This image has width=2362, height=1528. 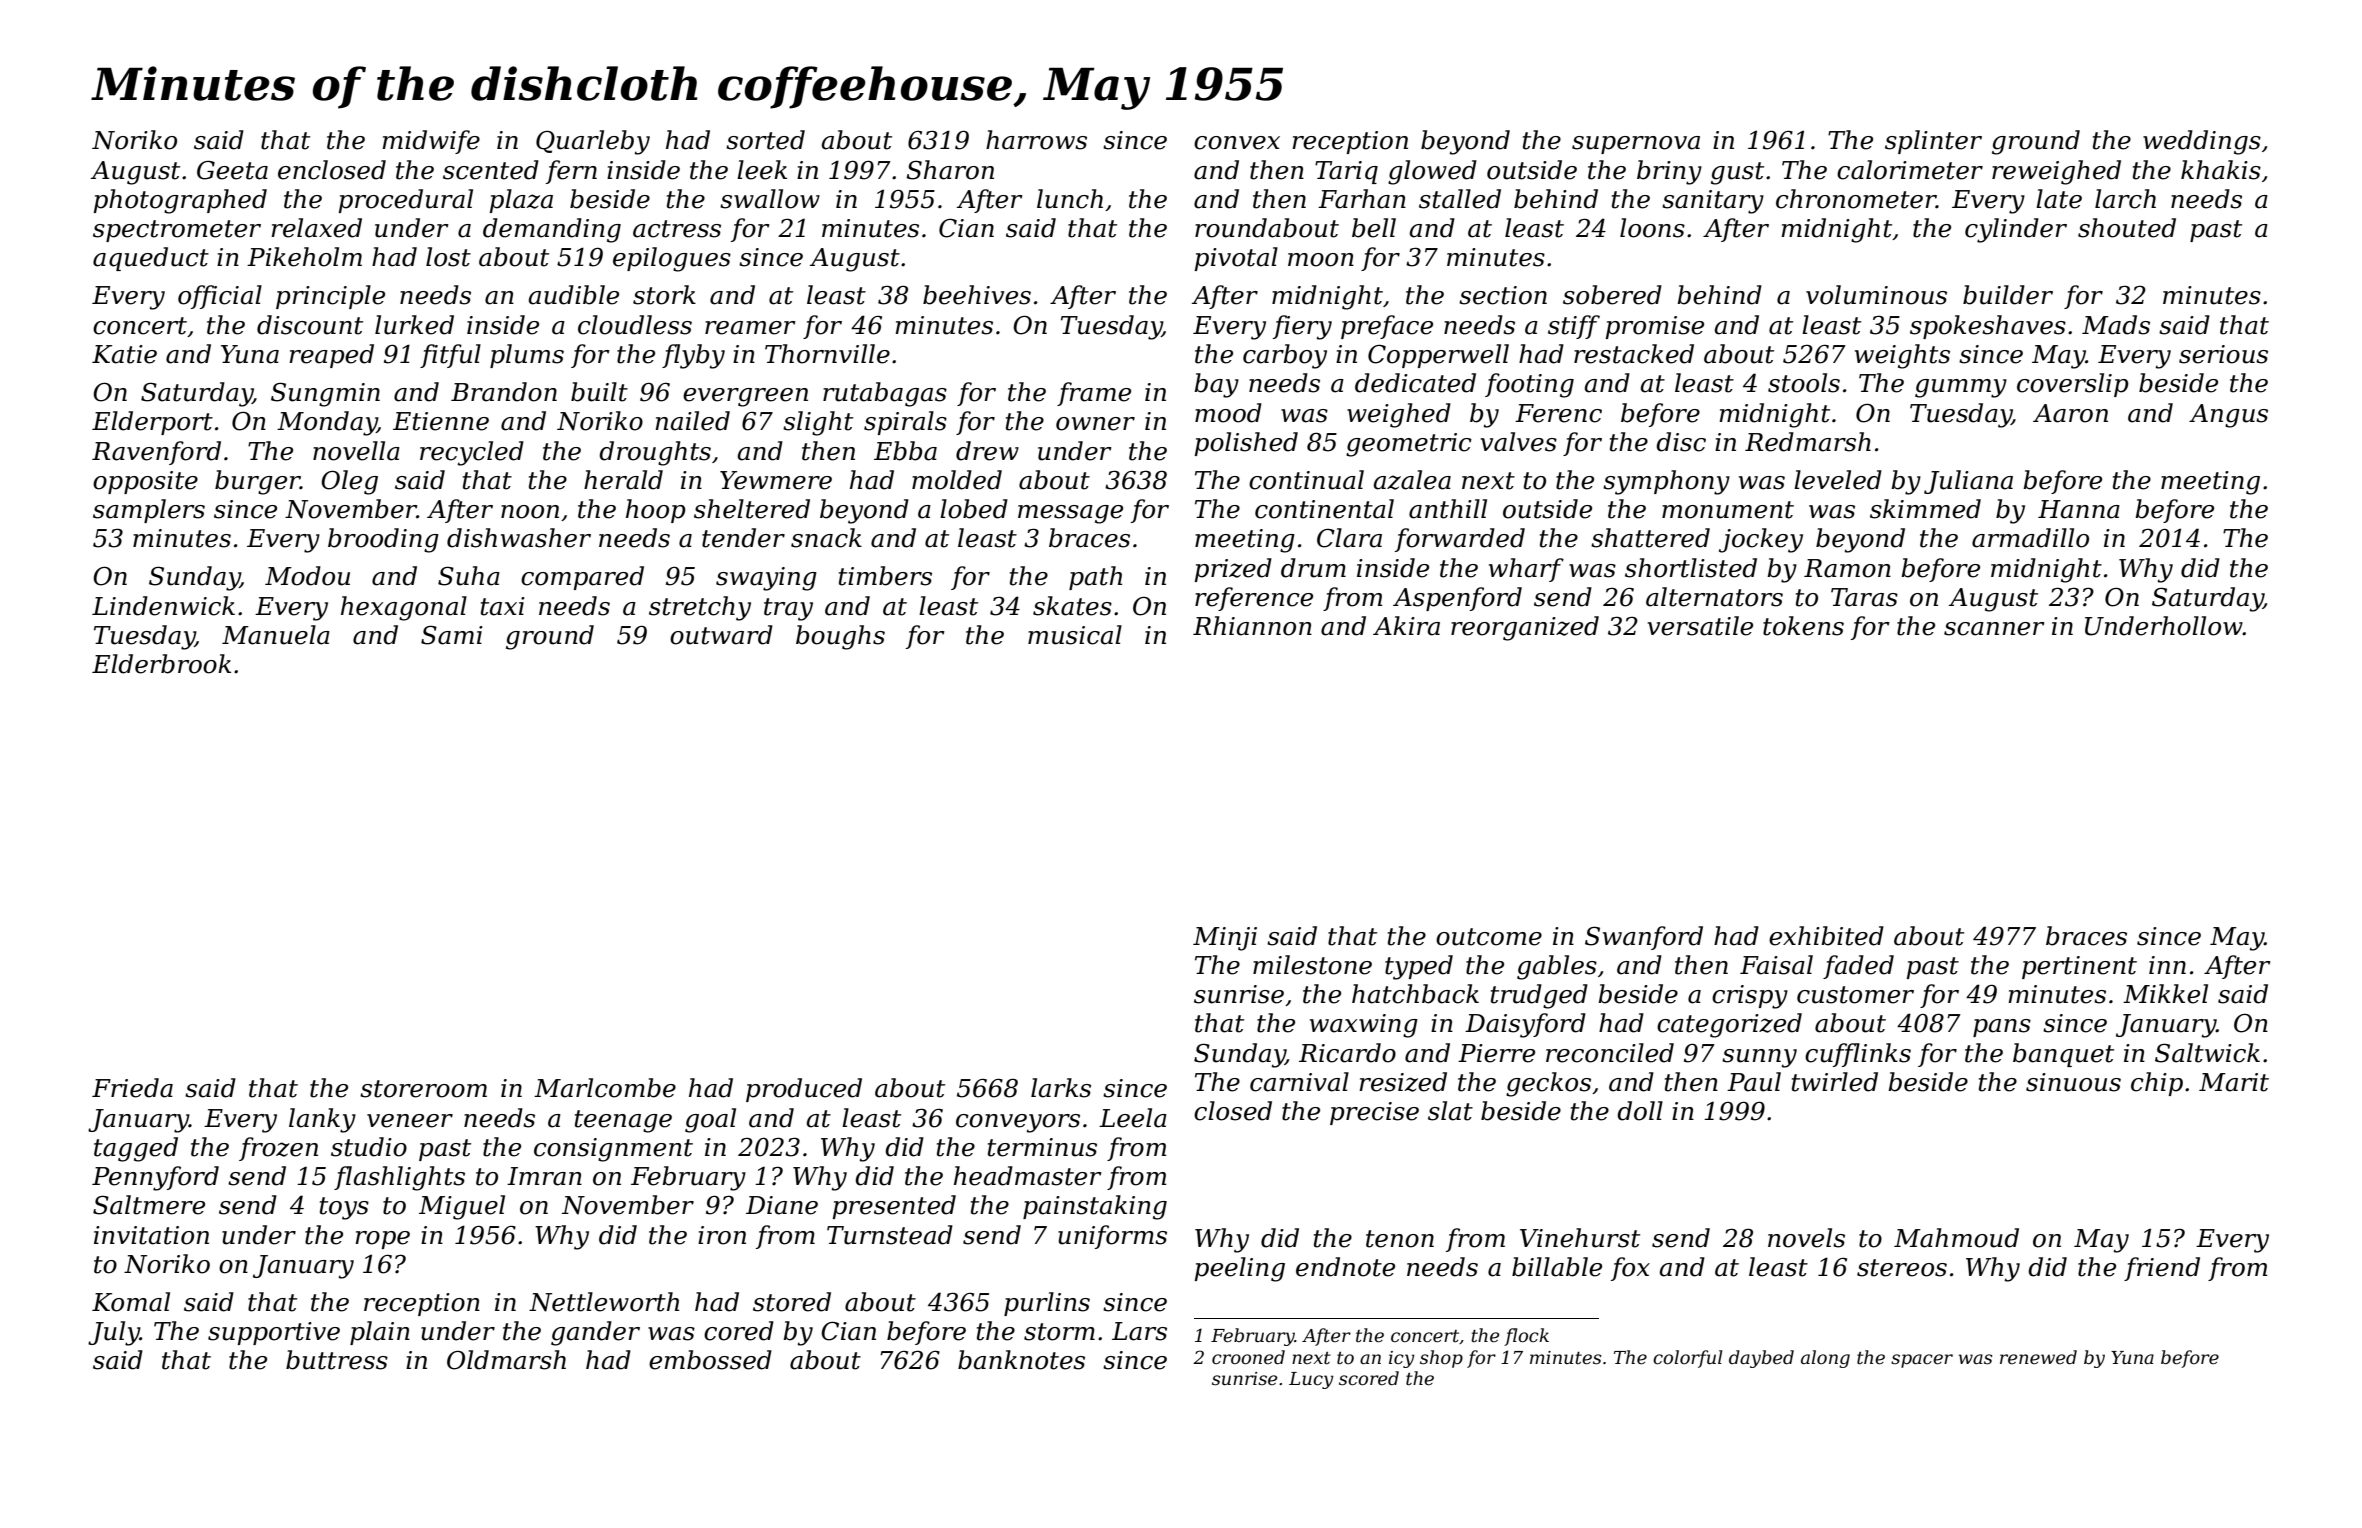 What do you see at coordinates (2223, 354) in the image?
I see `serious` at bounding box center [2223, 354].
